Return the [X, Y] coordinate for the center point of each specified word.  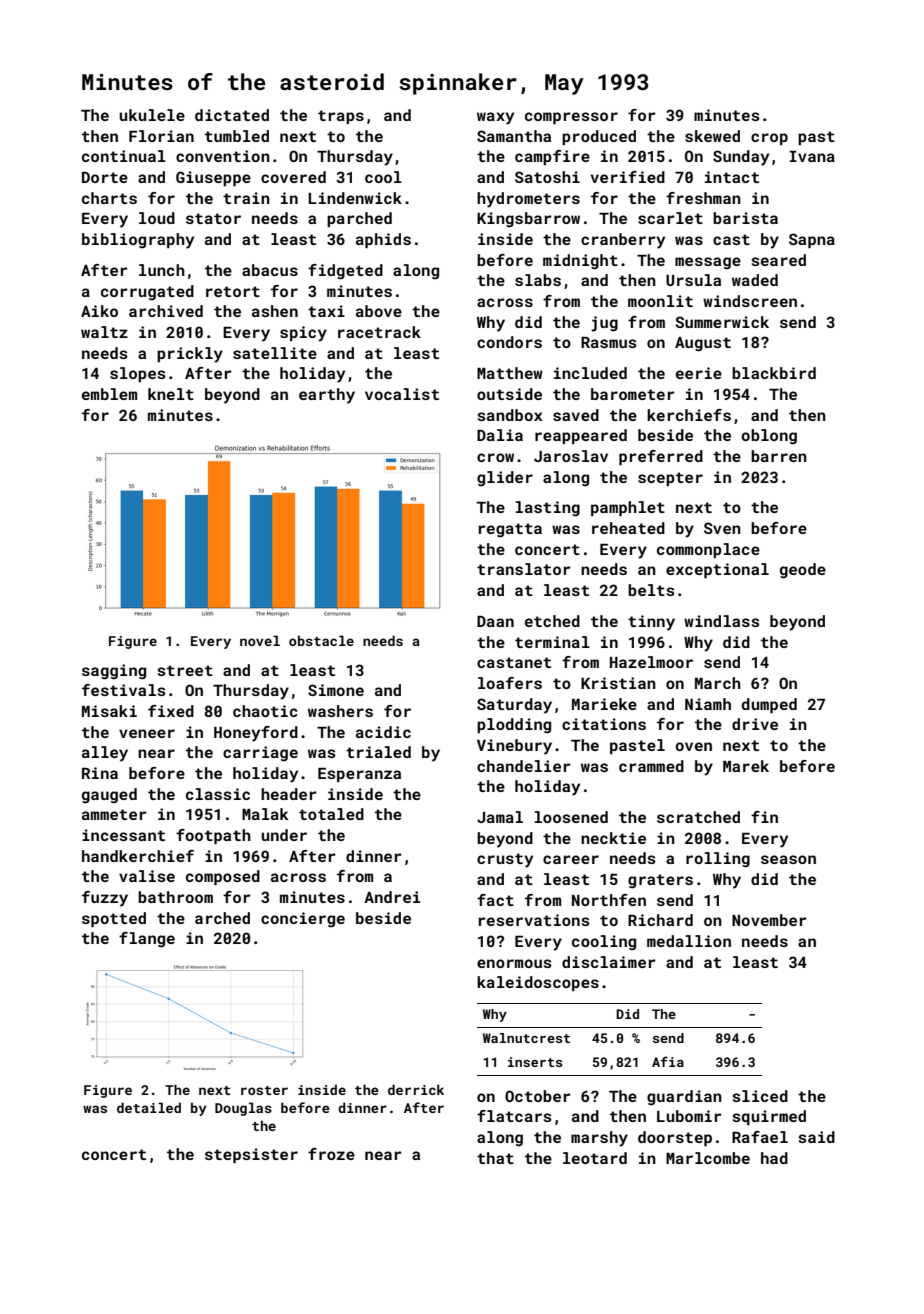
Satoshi [547, 177]
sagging [114, 672]
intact [732, 177]
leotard [595, 1158]
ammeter [114, 814]
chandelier [524, 766]
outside [509, 394]
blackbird [774, 373]
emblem [109, 394]
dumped [769, 705]
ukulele [152, 115]
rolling [718, 860]
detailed [149, 1107]
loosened [571, 817]
